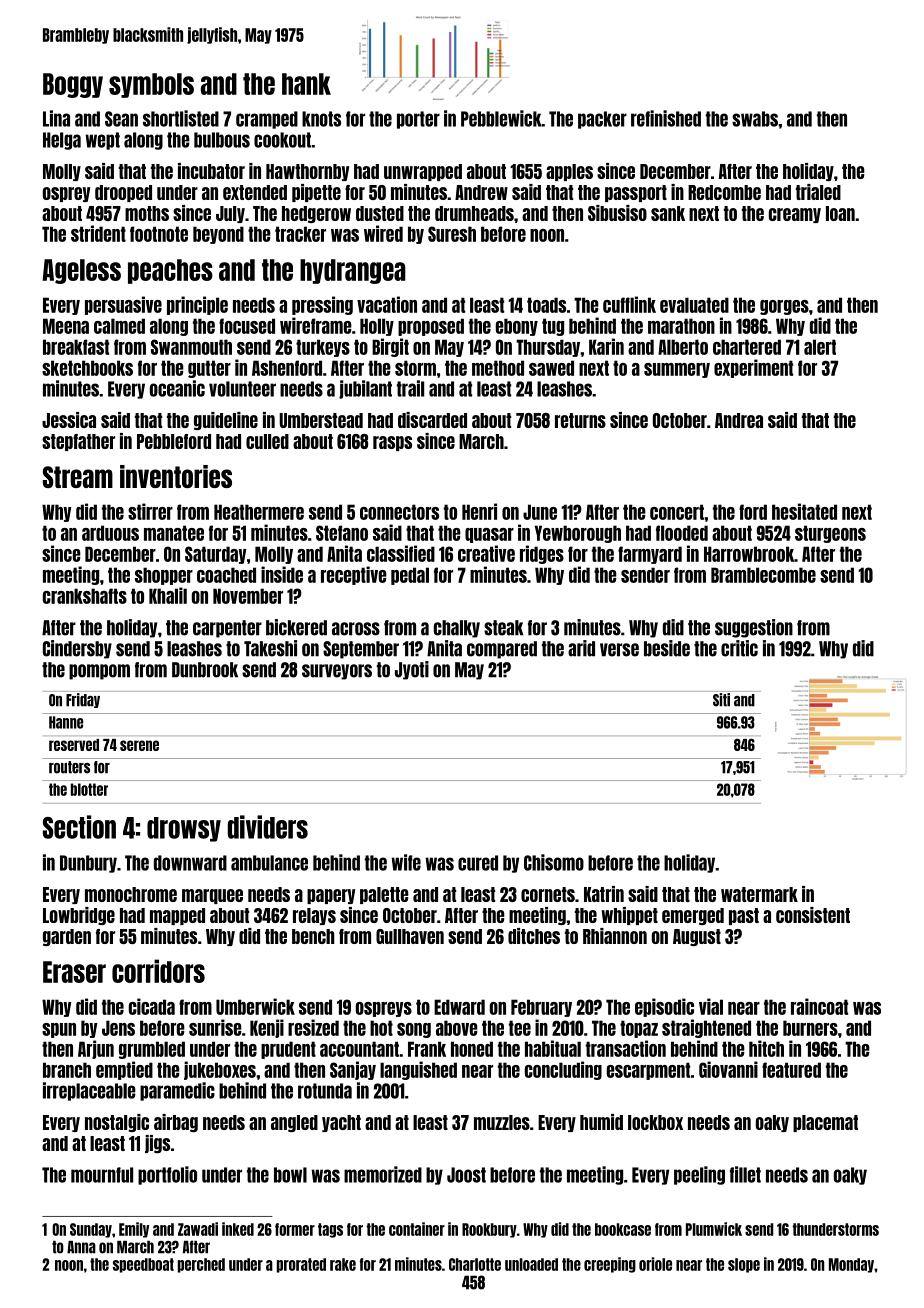 Image resolution: width=924 pixels, height=1308 pixels. What do you see at coordinates (406, 862) in the screenshot?
I see `wife` at bounding box center [406, 862].
